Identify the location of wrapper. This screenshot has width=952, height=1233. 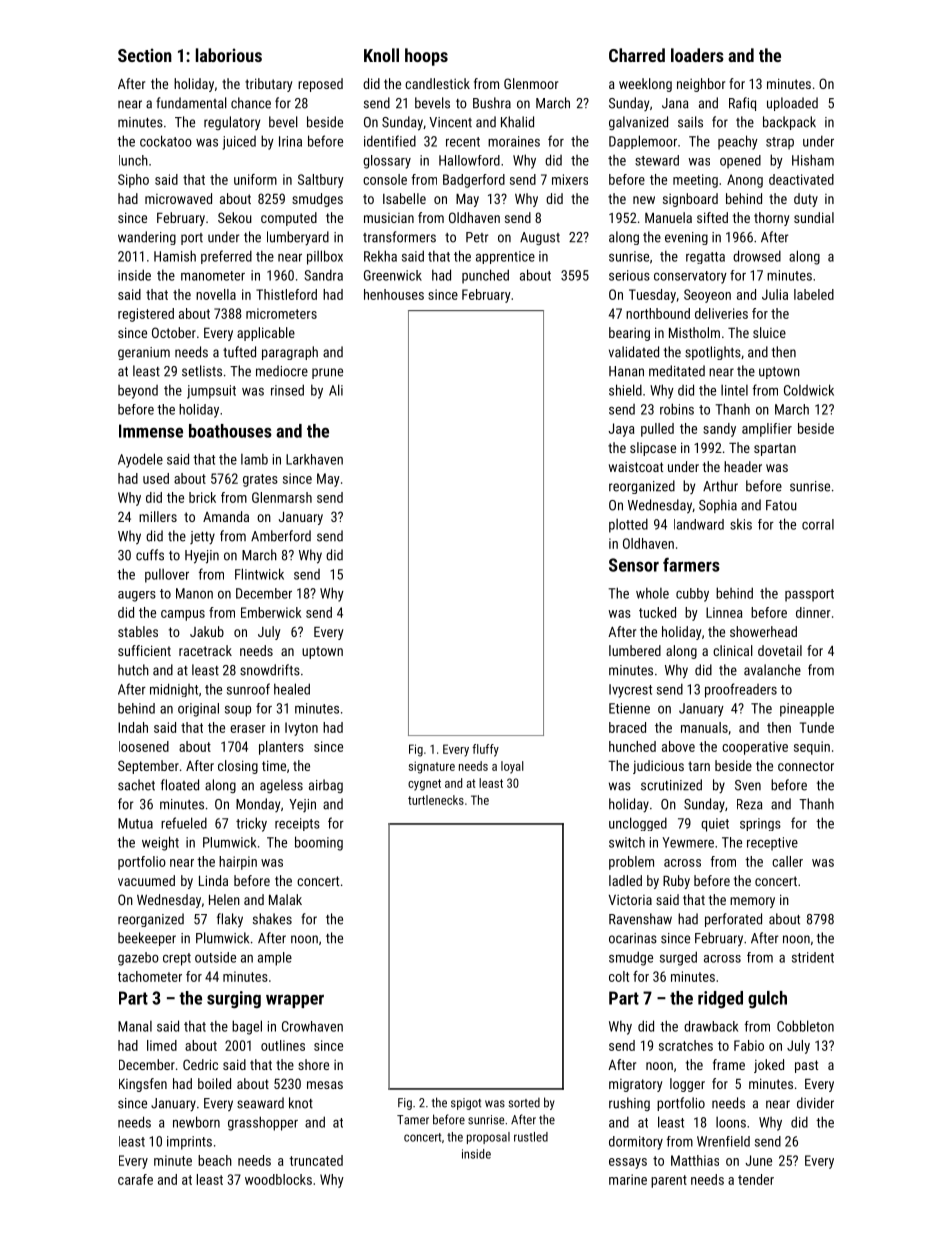
(295, 1001).
